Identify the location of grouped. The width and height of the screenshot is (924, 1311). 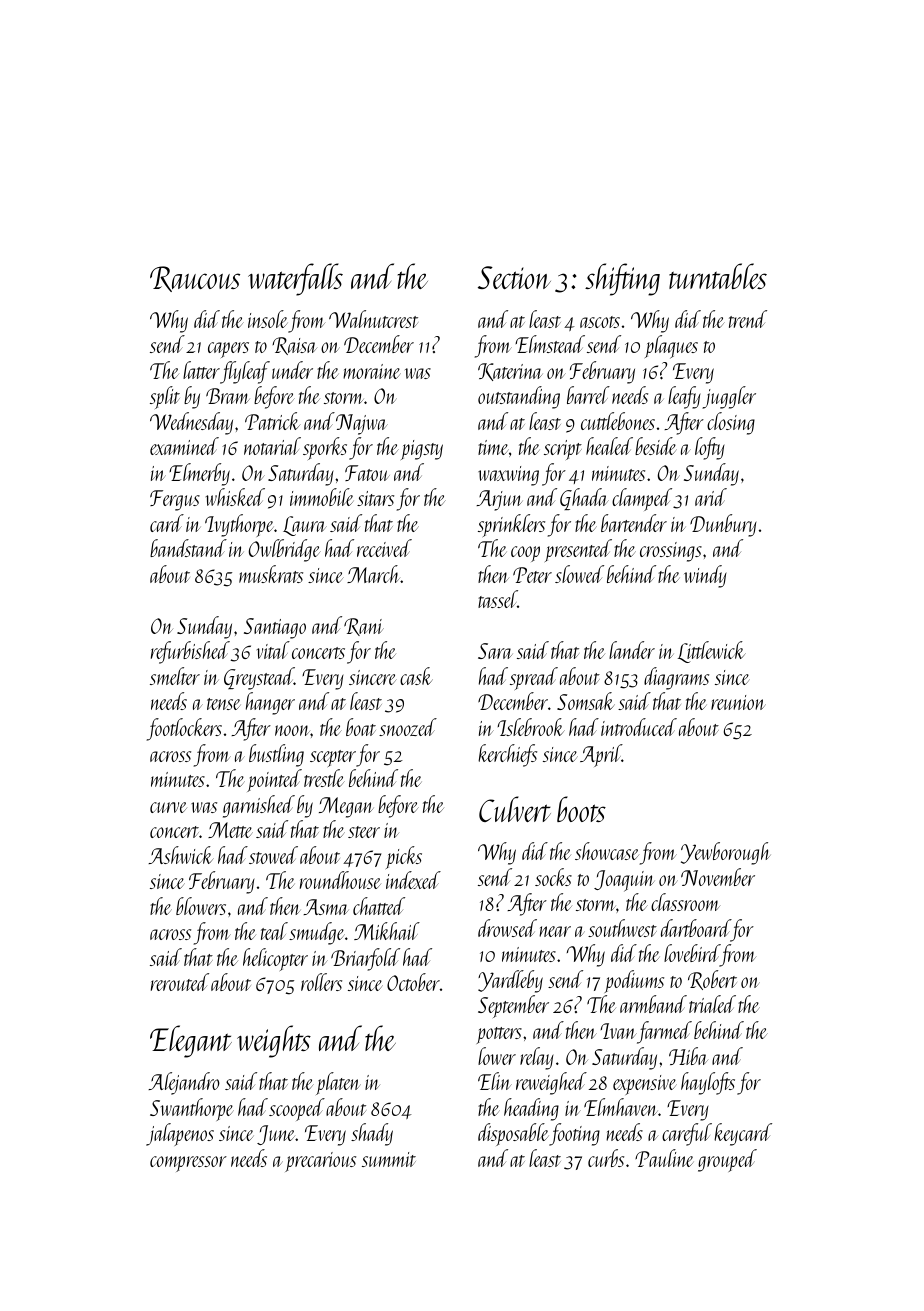
(727, 1160).
